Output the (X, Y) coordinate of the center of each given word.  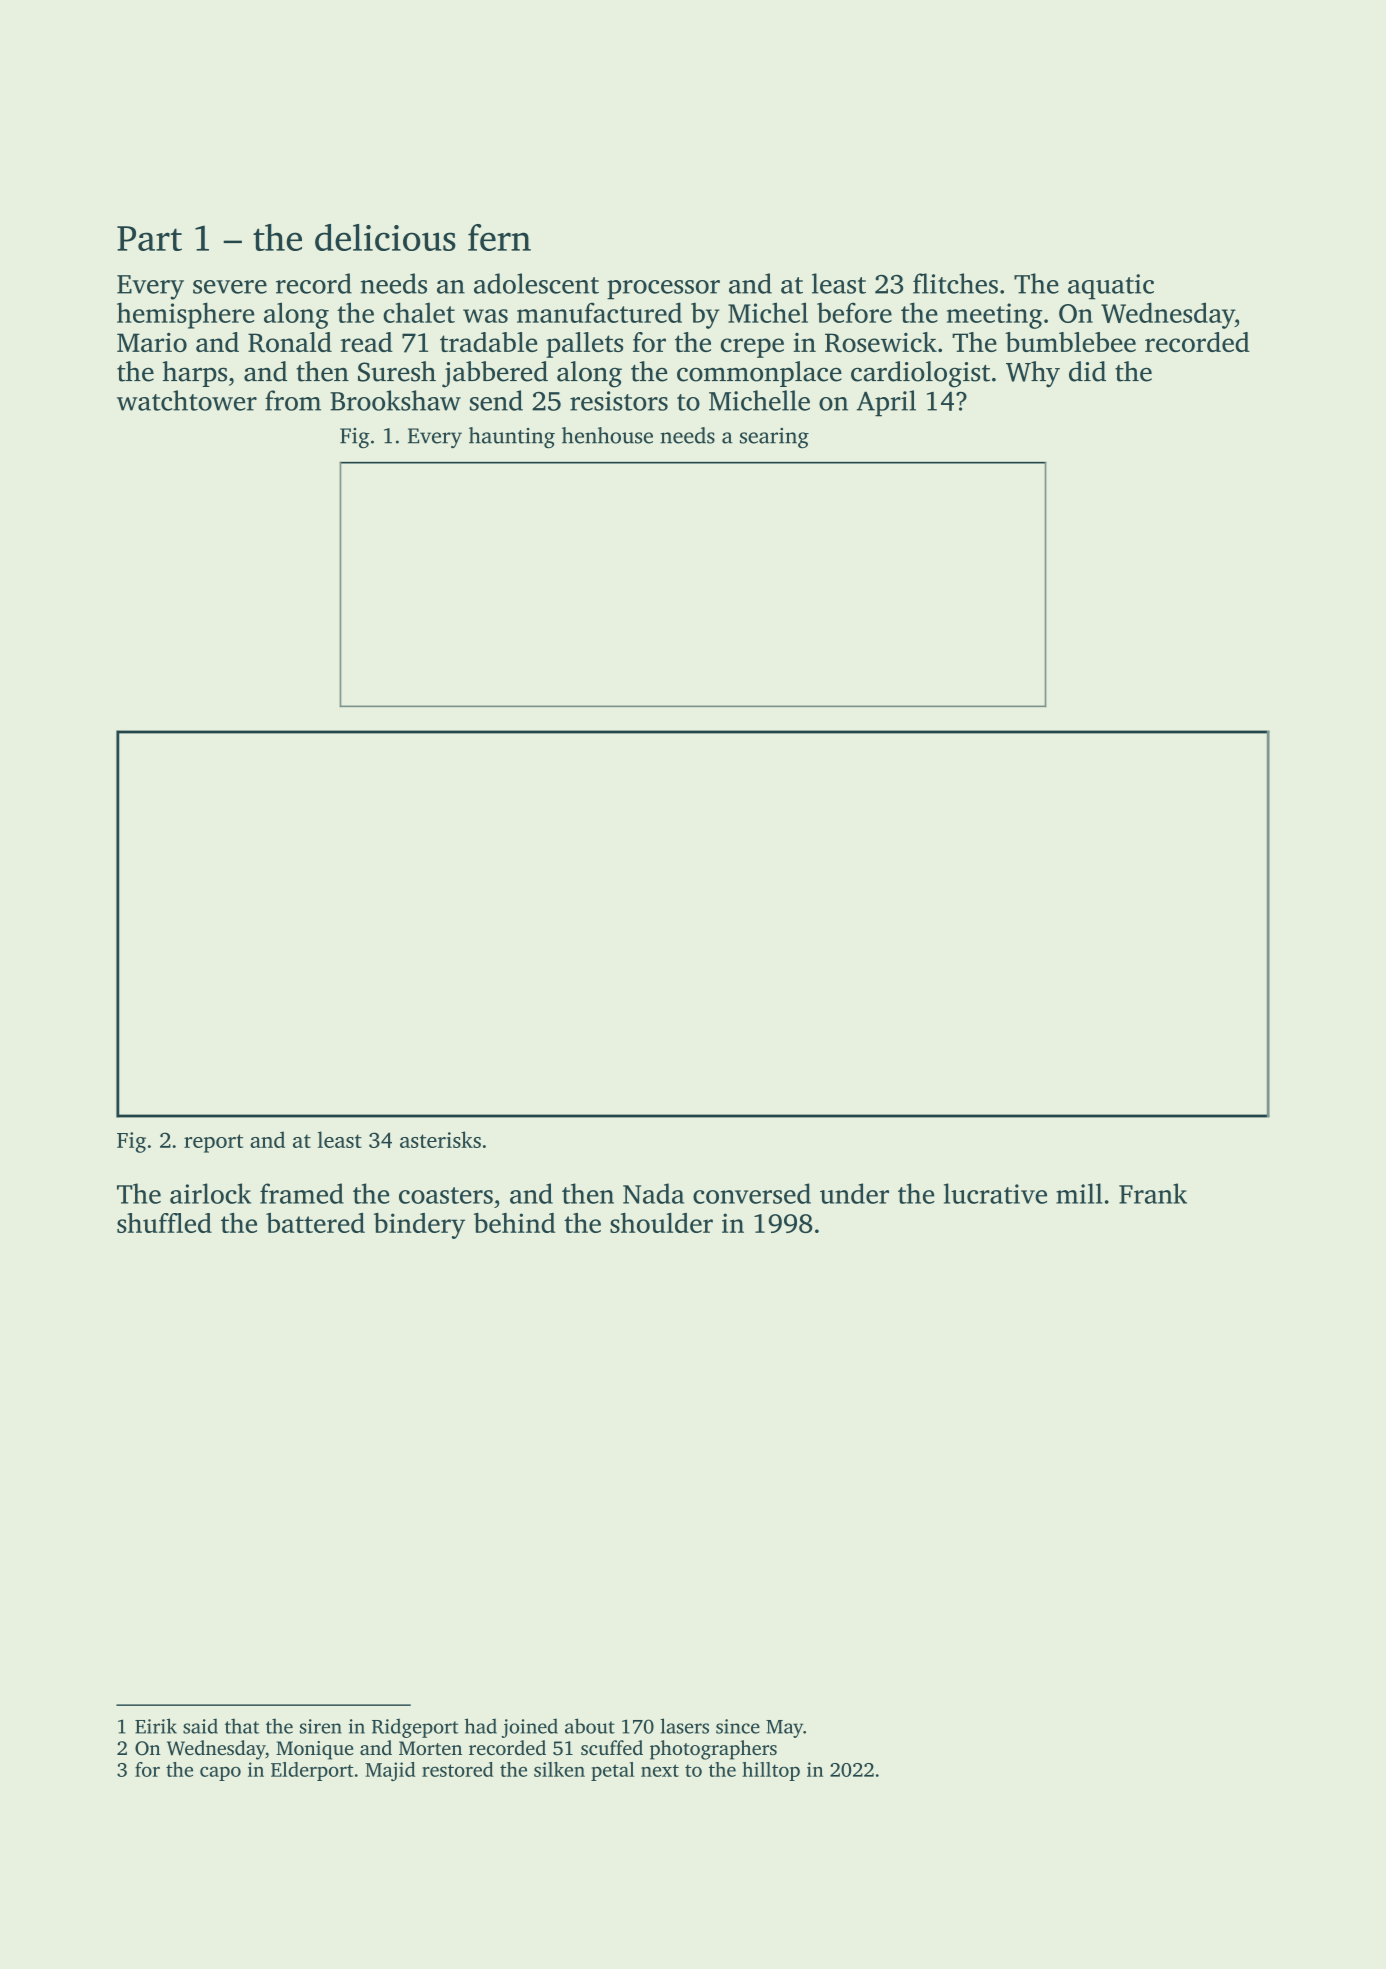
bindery (419, 1226)
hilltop (771, 1771)
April (886, 403)
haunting (512, 438)
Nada (653, 1193)
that (242, 1726)
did (1087, 371)
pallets (584, 345)
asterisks (440, 1139)
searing (774, 438)
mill (1079, 1193)
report (213, 1143)
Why (1033, 374)
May (784, 1729)
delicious (385, 237)
